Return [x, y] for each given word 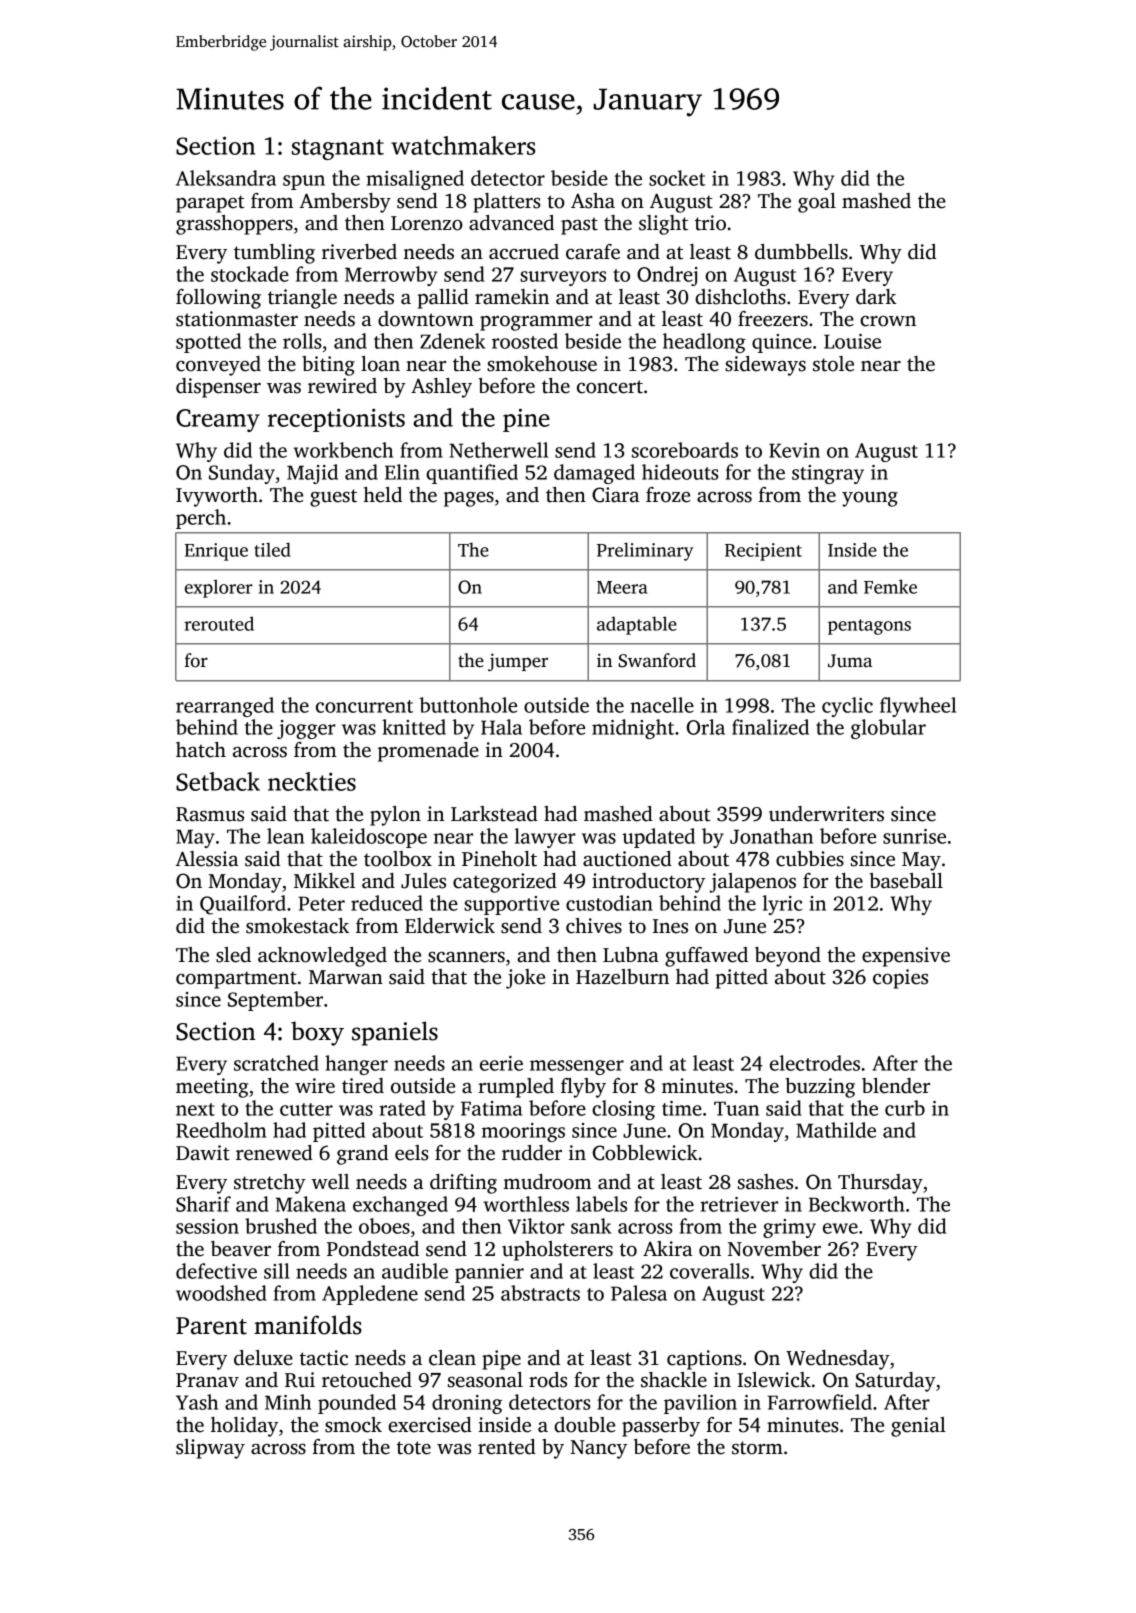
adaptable [637, 625]
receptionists [336, 420]
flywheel [918, 707]
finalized [770, 727]
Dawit [203, 1153]
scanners [466, 957]
